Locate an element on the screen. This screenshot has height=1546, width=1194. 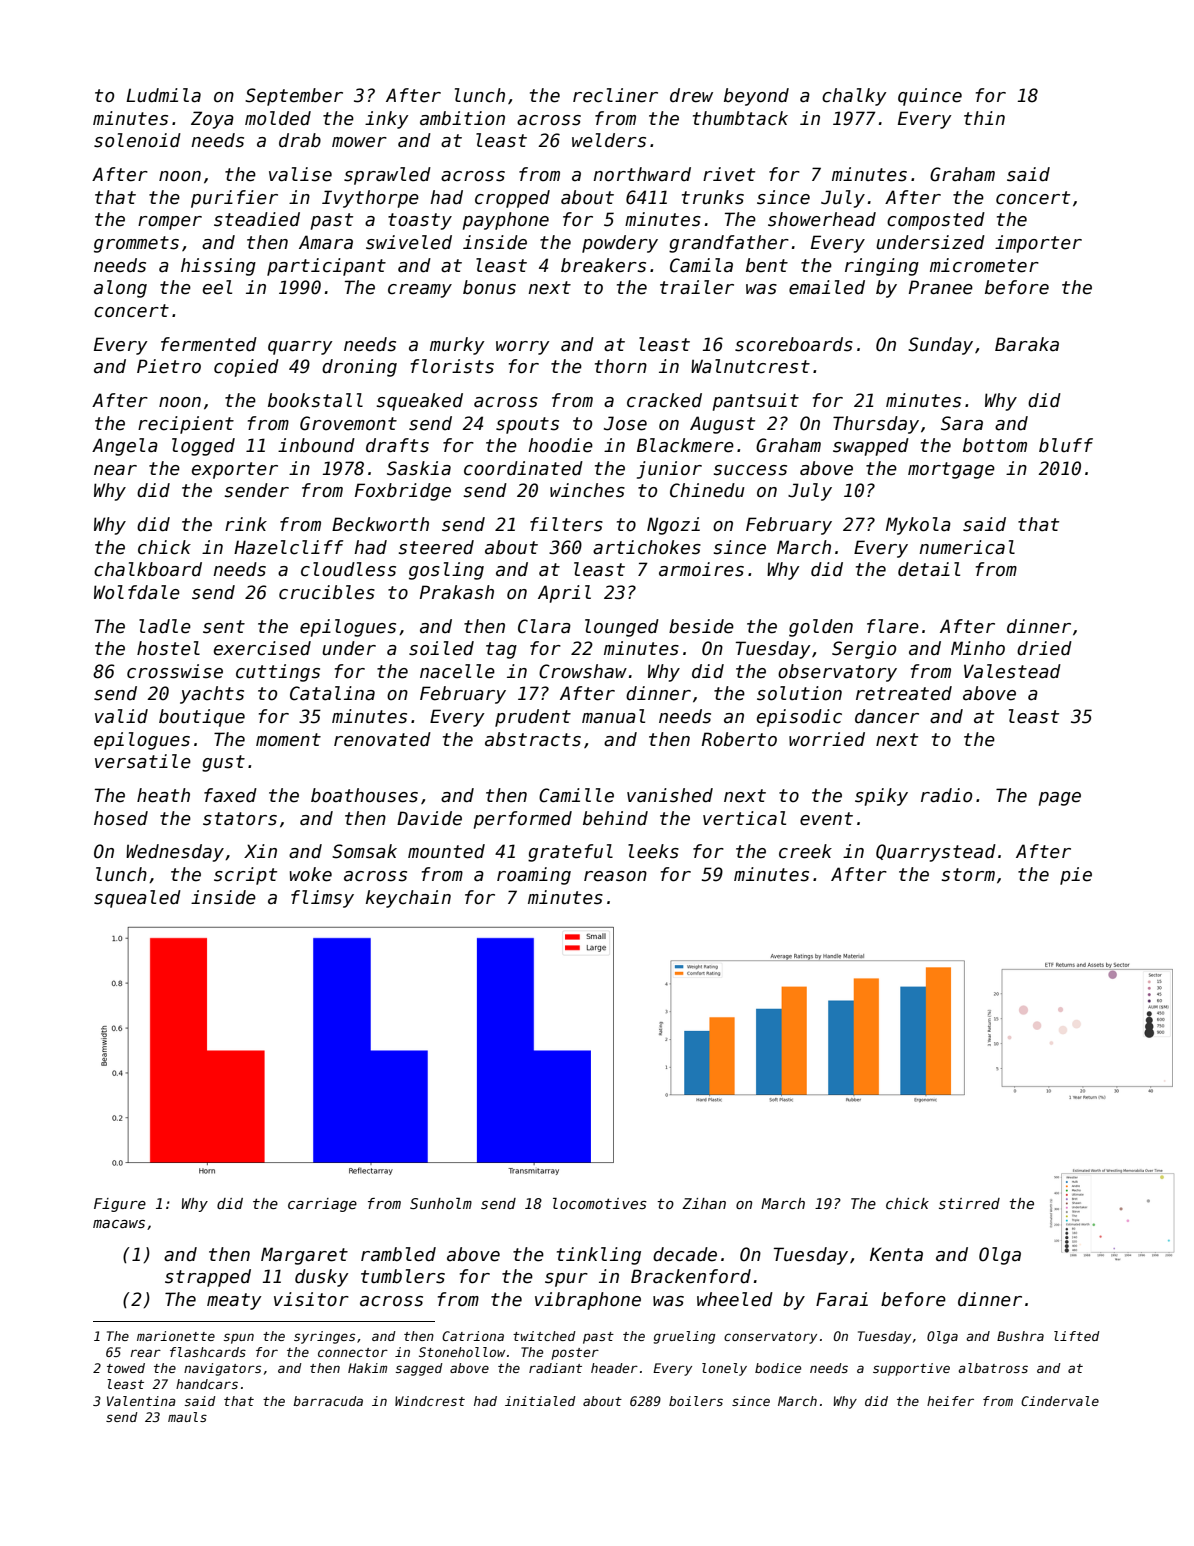
macaws is located at coordinates (119, 1224).
